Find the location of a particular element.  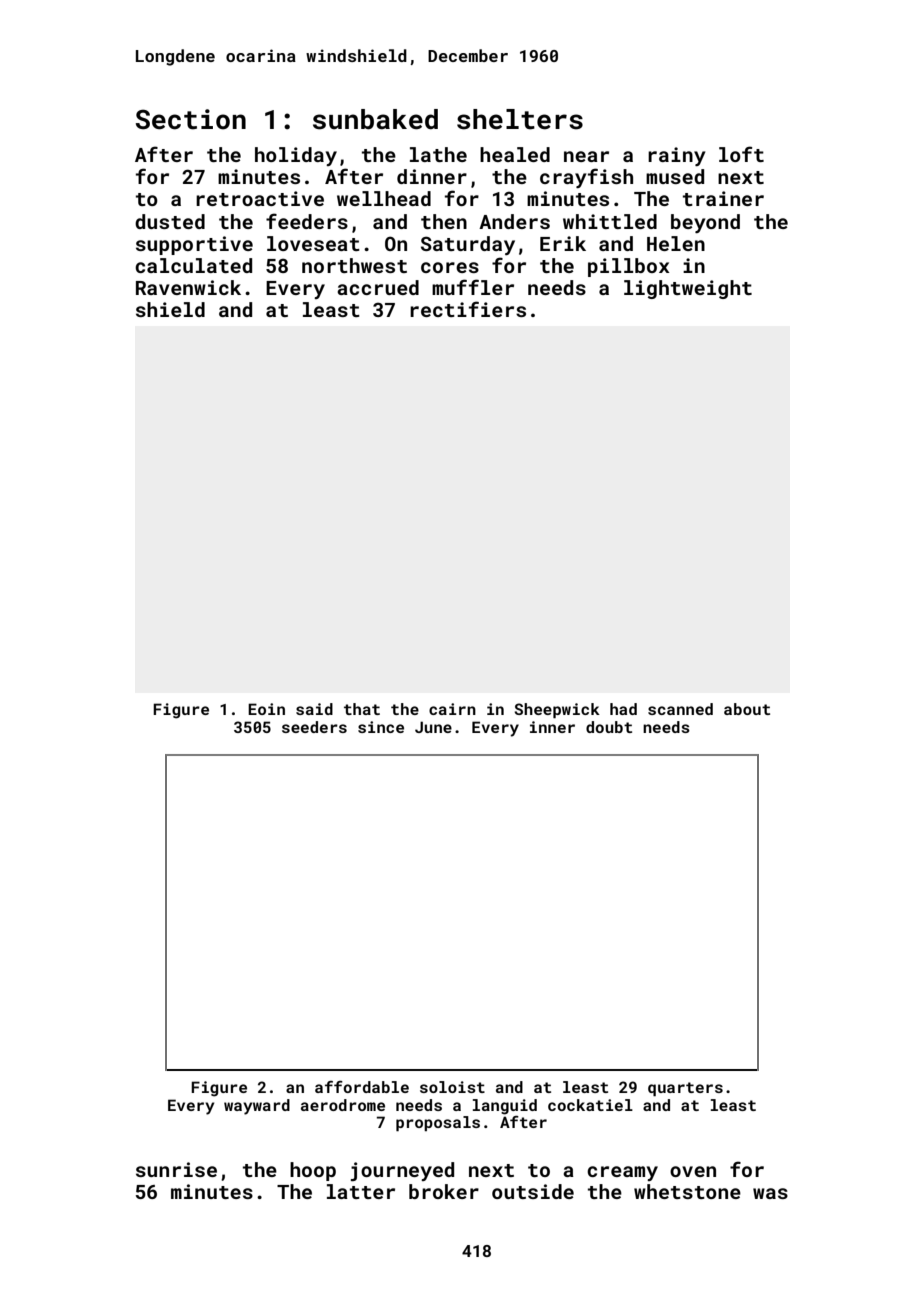

had is located at coordinates (623, 709).
